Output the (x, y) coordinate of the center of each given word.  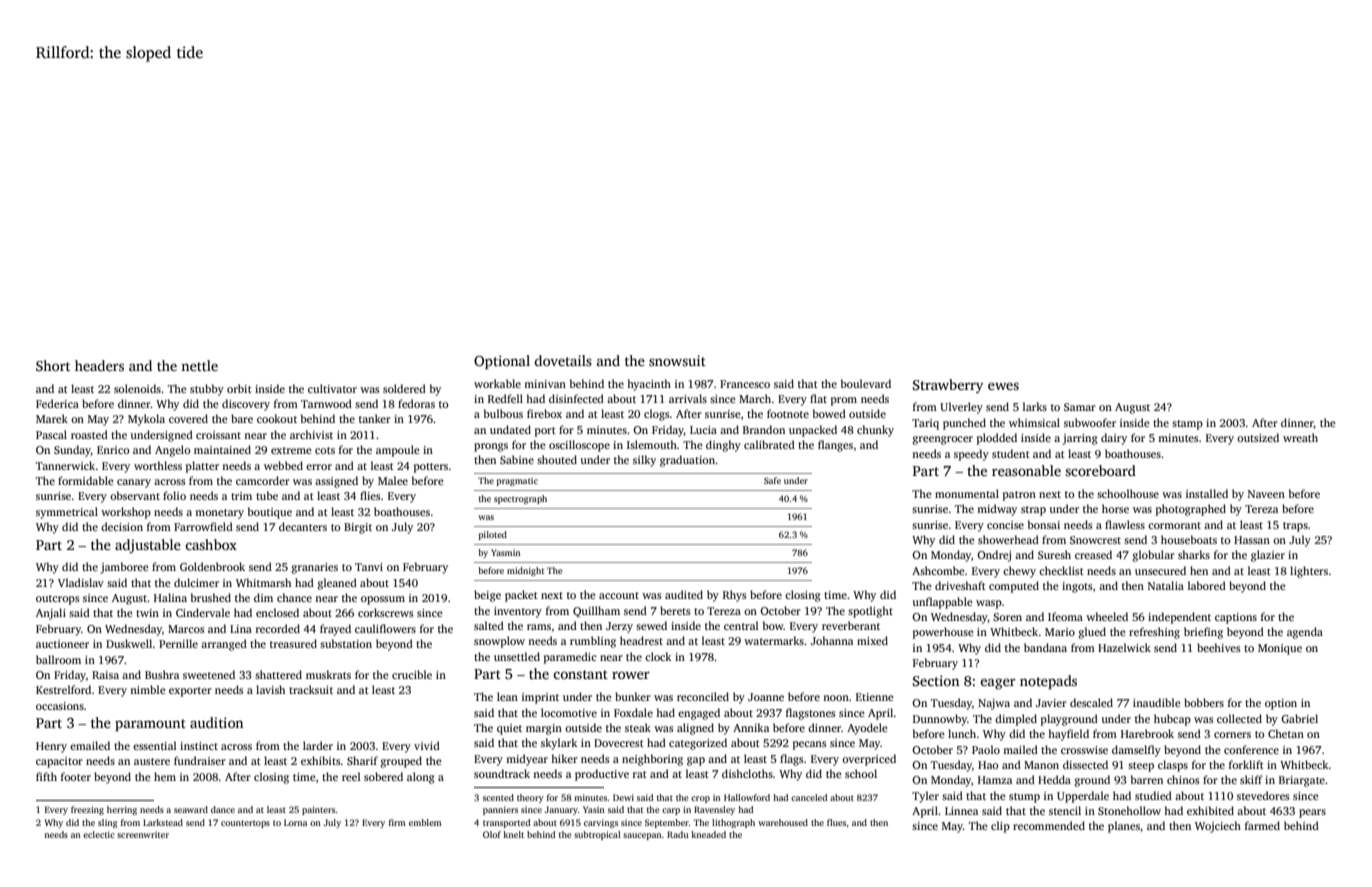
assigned (336, 482)
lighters (1309, 572)
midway (997, 510)
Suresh (1054, 554)
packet (521, 596)
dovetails (563, 360)
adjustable (148, 546)
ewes (1003, 386)
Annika (751, 727)
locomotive (569, 712)
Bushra (162, 674)
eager (998, 684)
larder (318, 745)
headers (99, 365)
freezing (87, 810)
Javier (1051, 703)
